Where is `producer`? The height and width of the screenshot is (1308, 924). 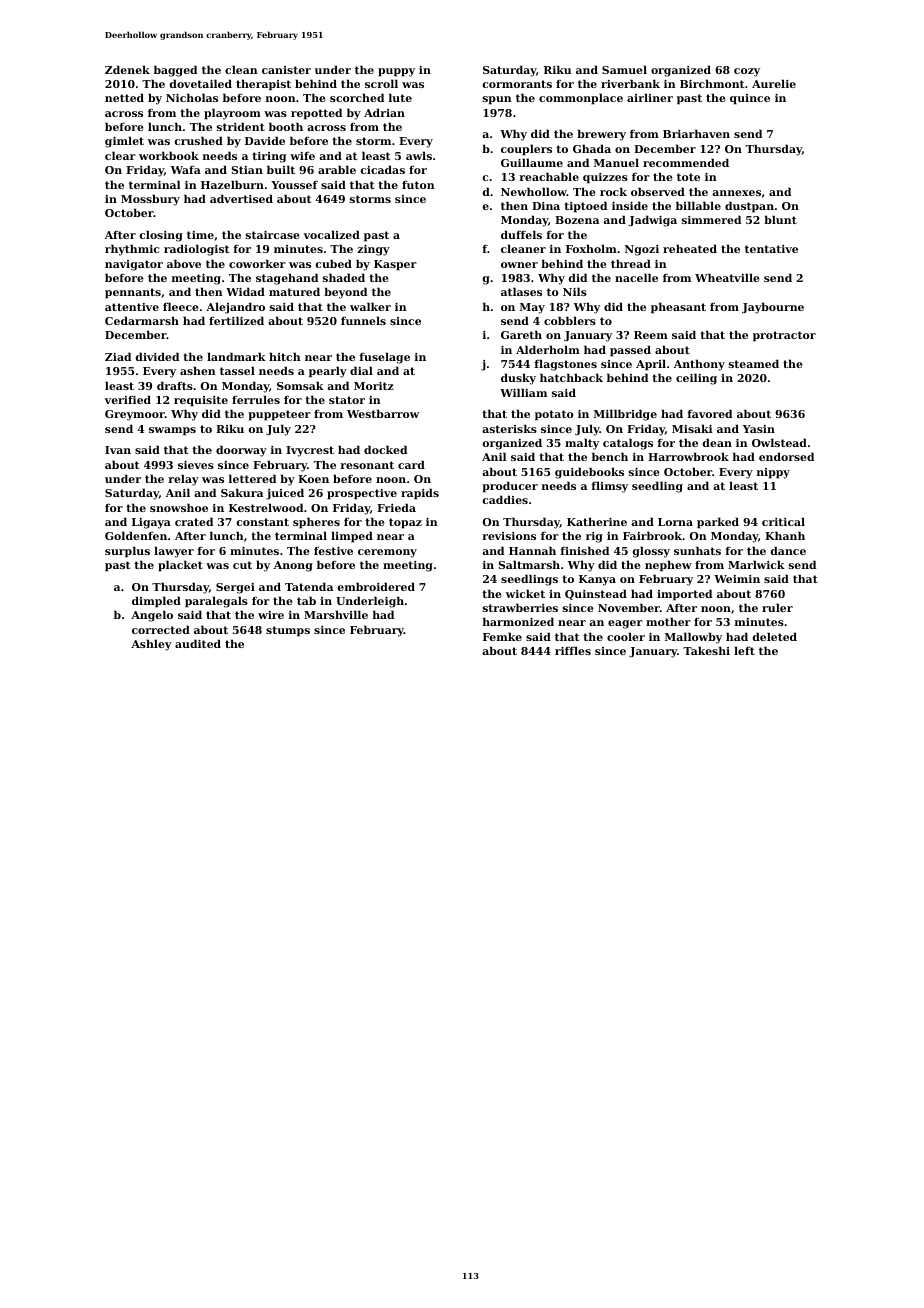
producer is located at coordinates (510, 487).
